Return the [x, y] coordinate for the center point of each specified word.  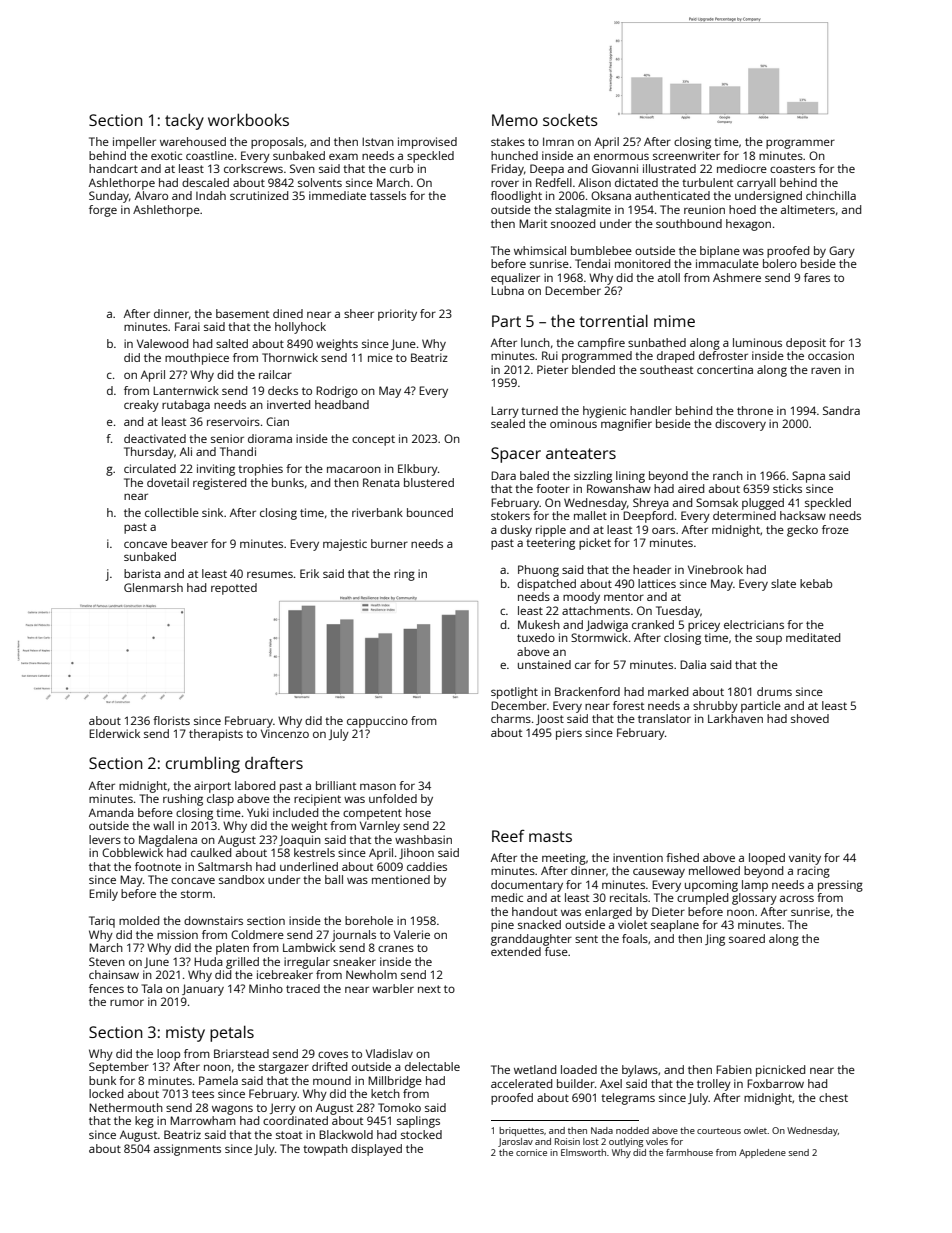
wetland [535, 1069]
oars [663, 530]
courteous [719, 1131]
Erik [309, 573]
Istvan [378, 141]
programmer [800, 144]
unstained [544, 664]
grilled [242, 963]
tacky [184, 122]
